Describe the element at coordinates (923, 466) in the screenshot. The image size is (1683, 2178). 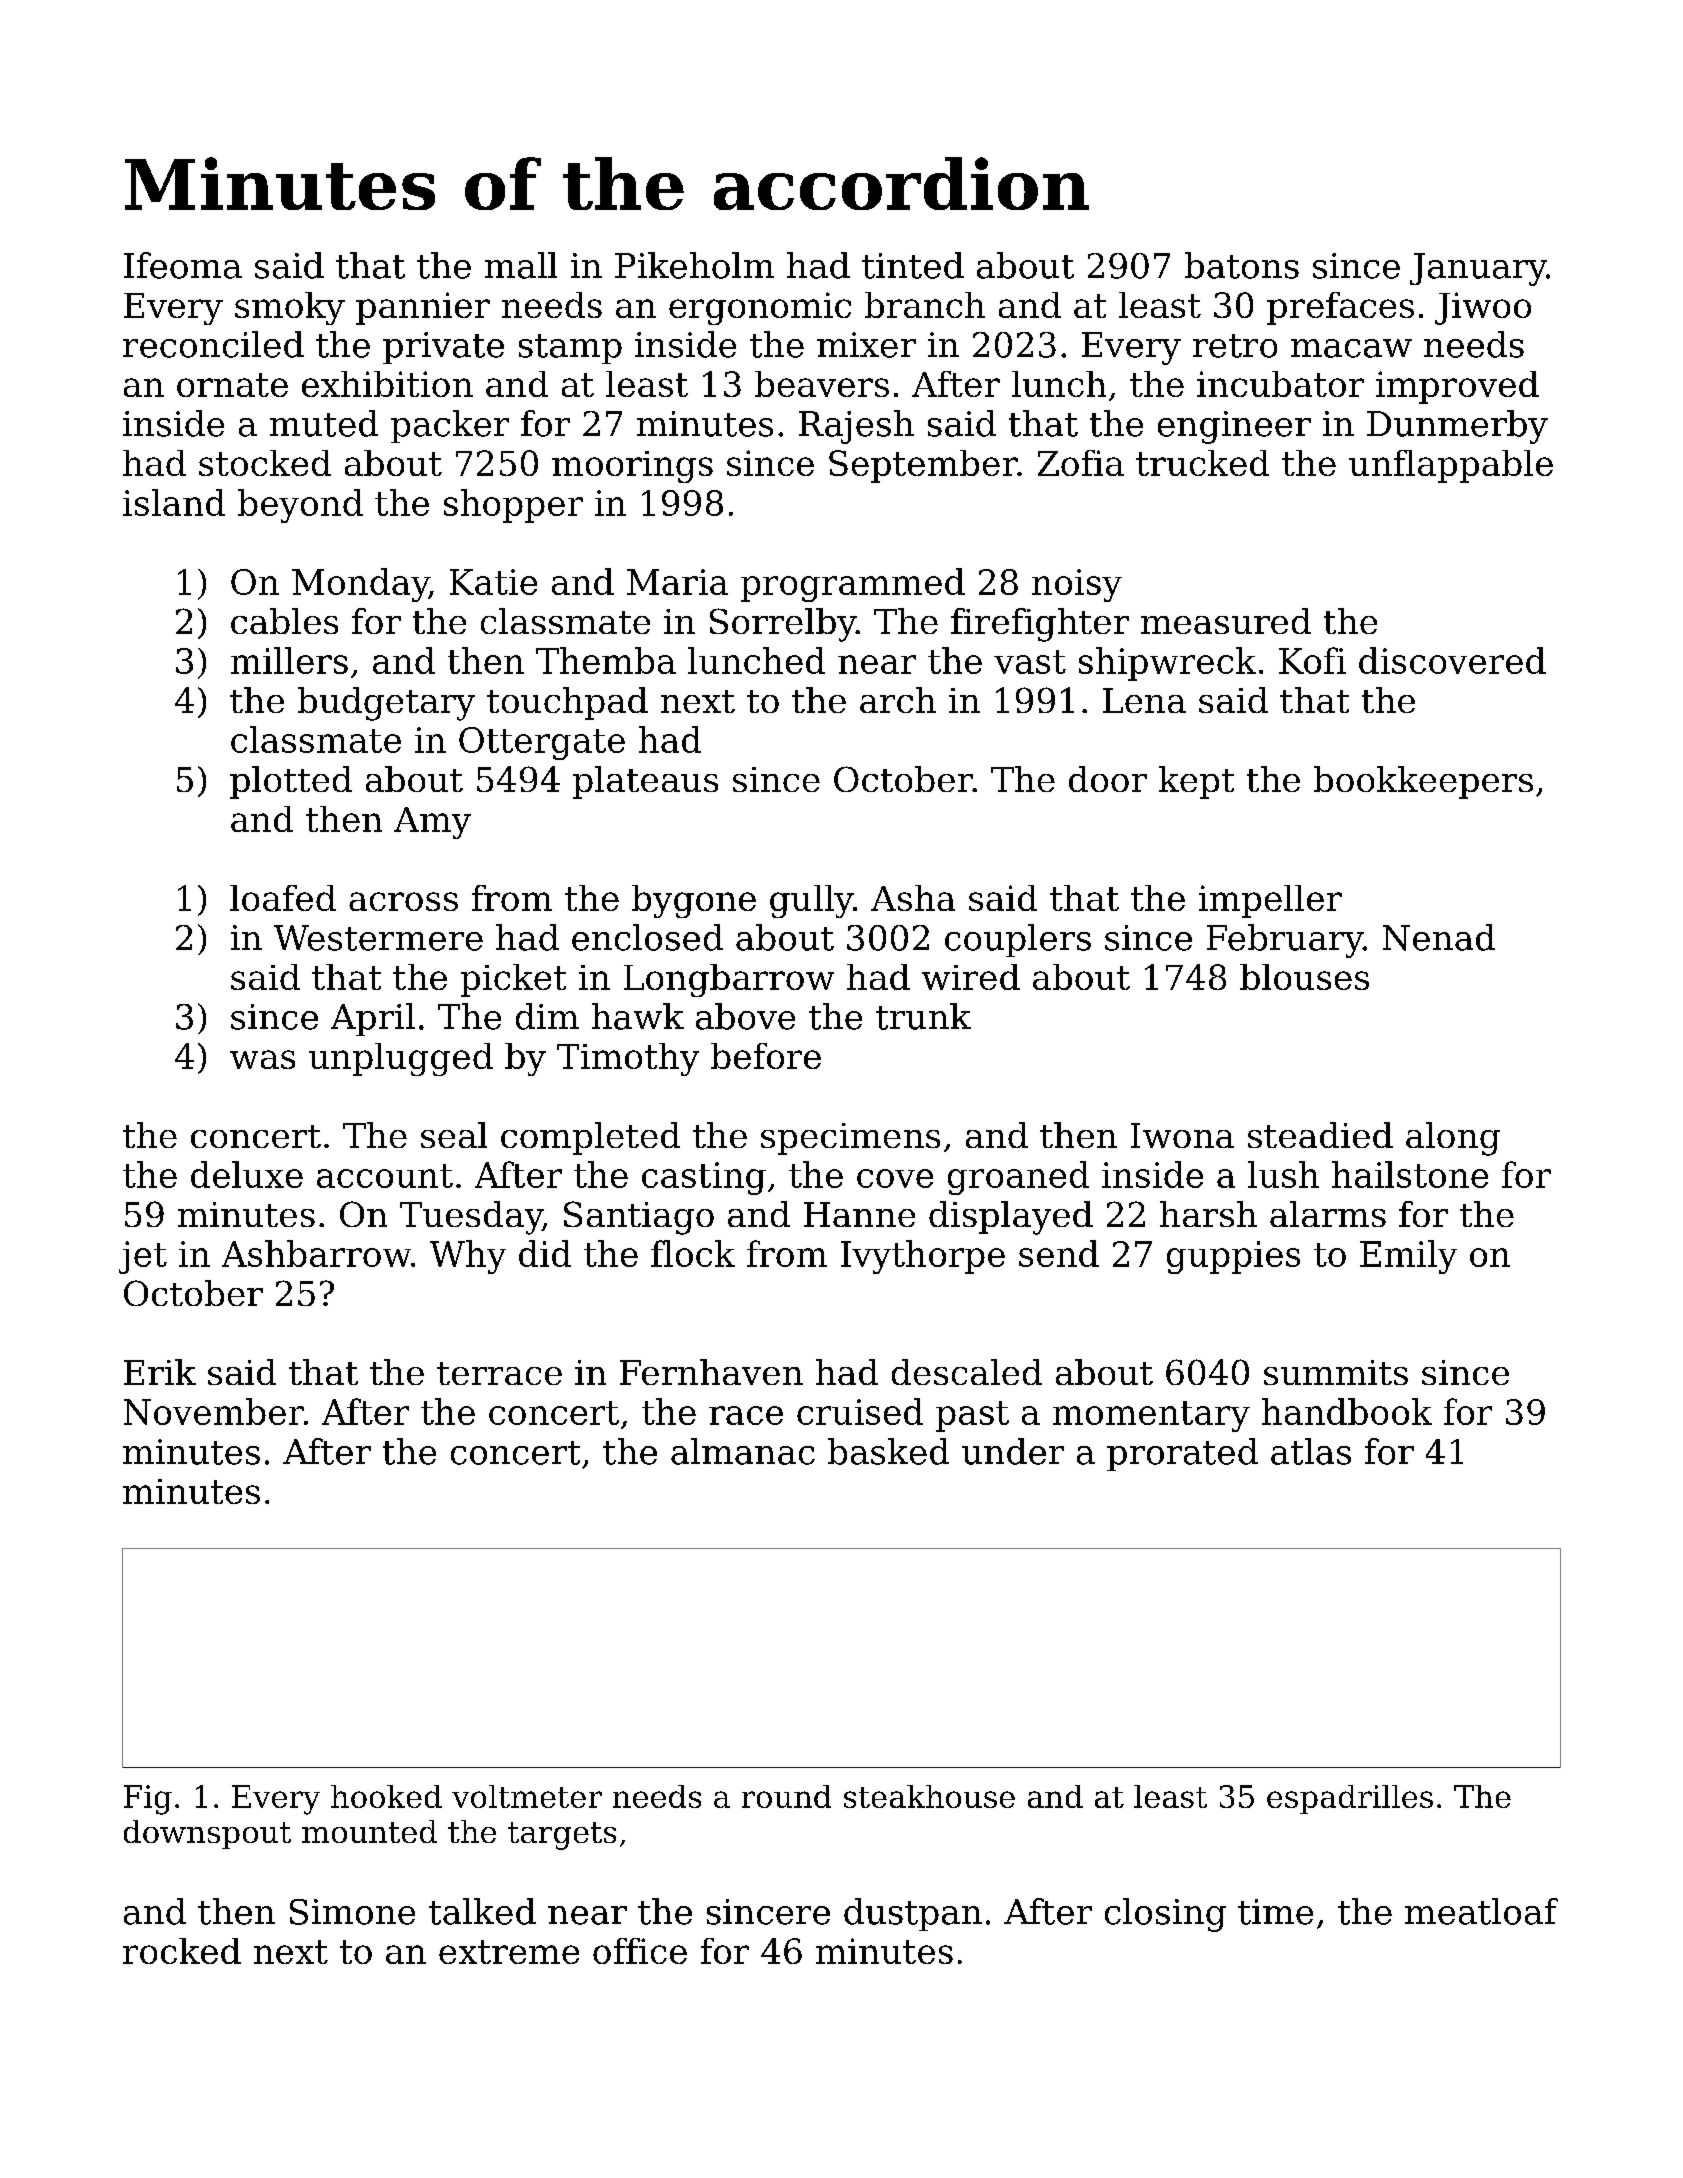
I see `September` at that location.
